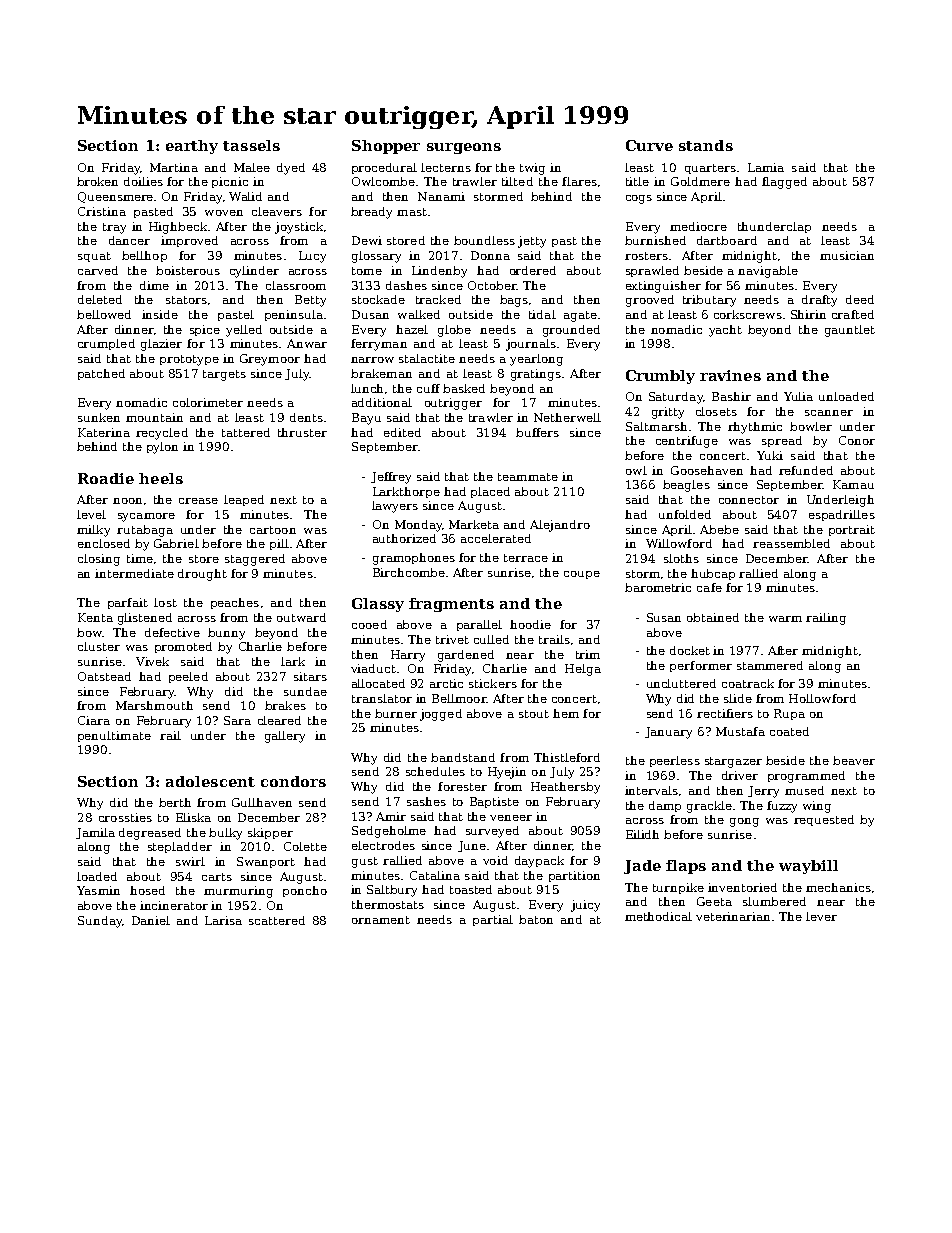 The image size is (952, 1233). Describe the element at coordinates (439, 272) in the image. I see `Lindenby` at that location.
